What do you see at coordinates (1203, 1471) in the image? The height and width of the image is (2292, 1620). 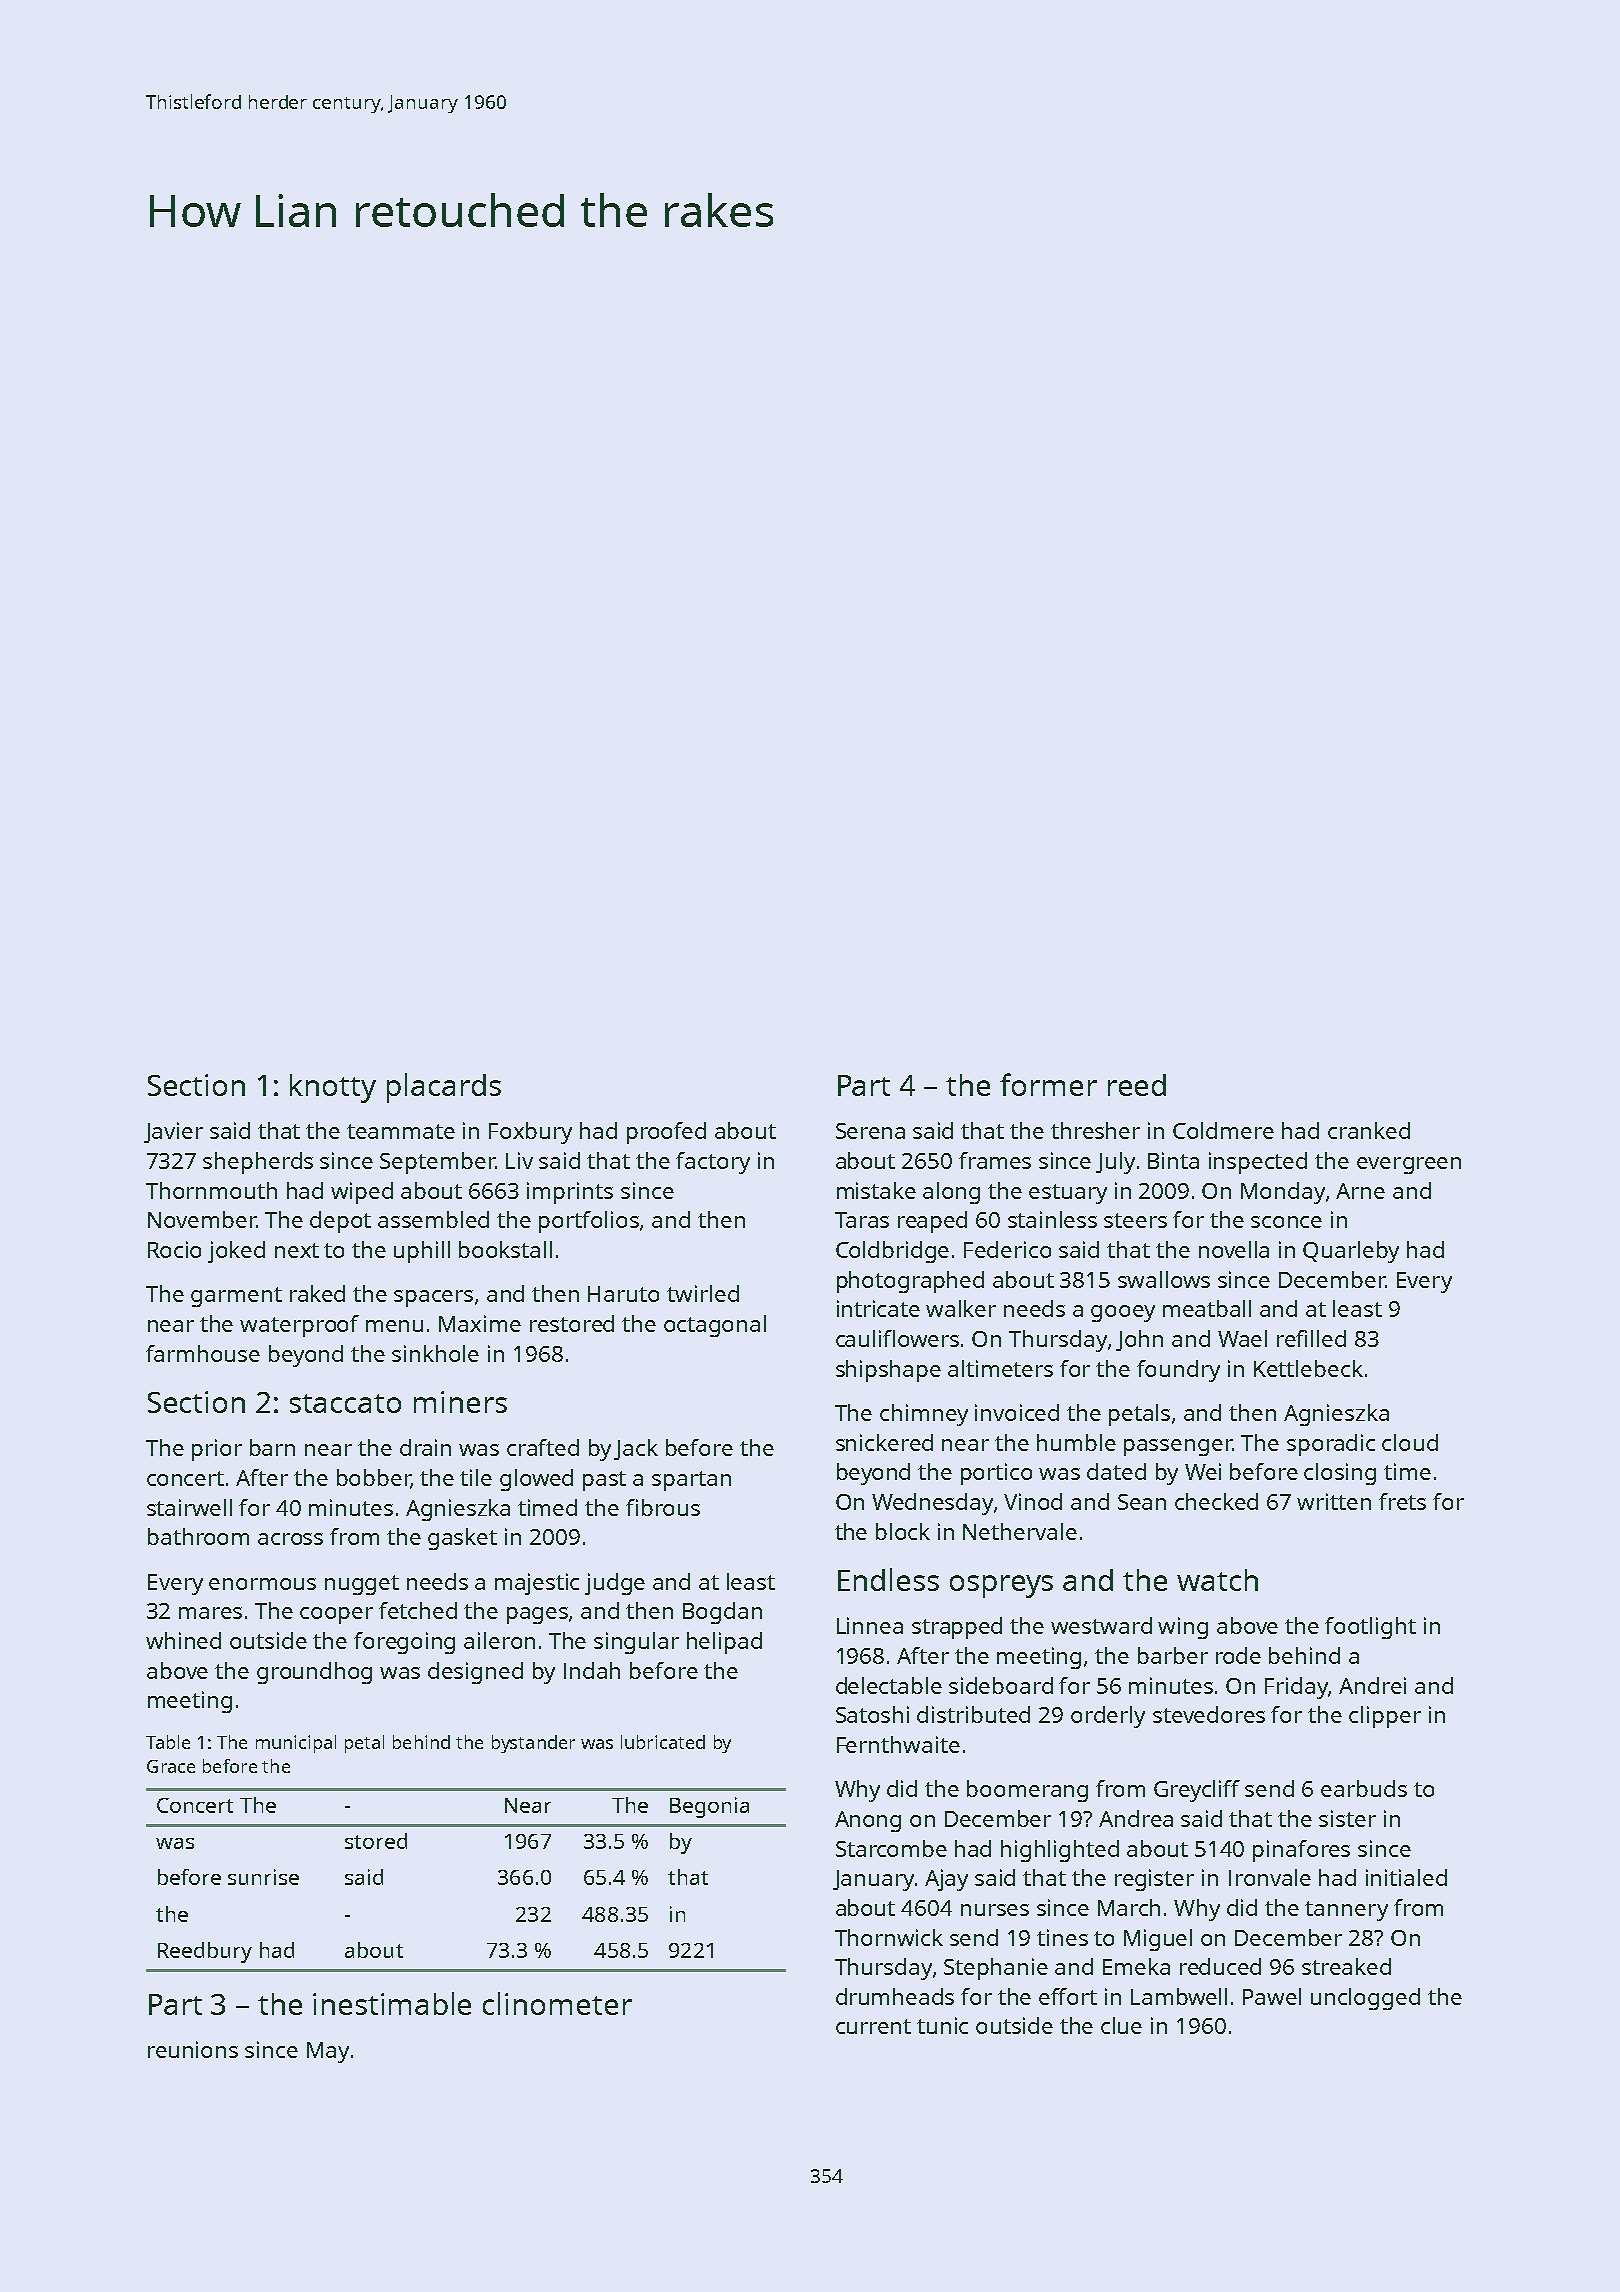 I see `Wei` at bounding box center [1203, 1471].
